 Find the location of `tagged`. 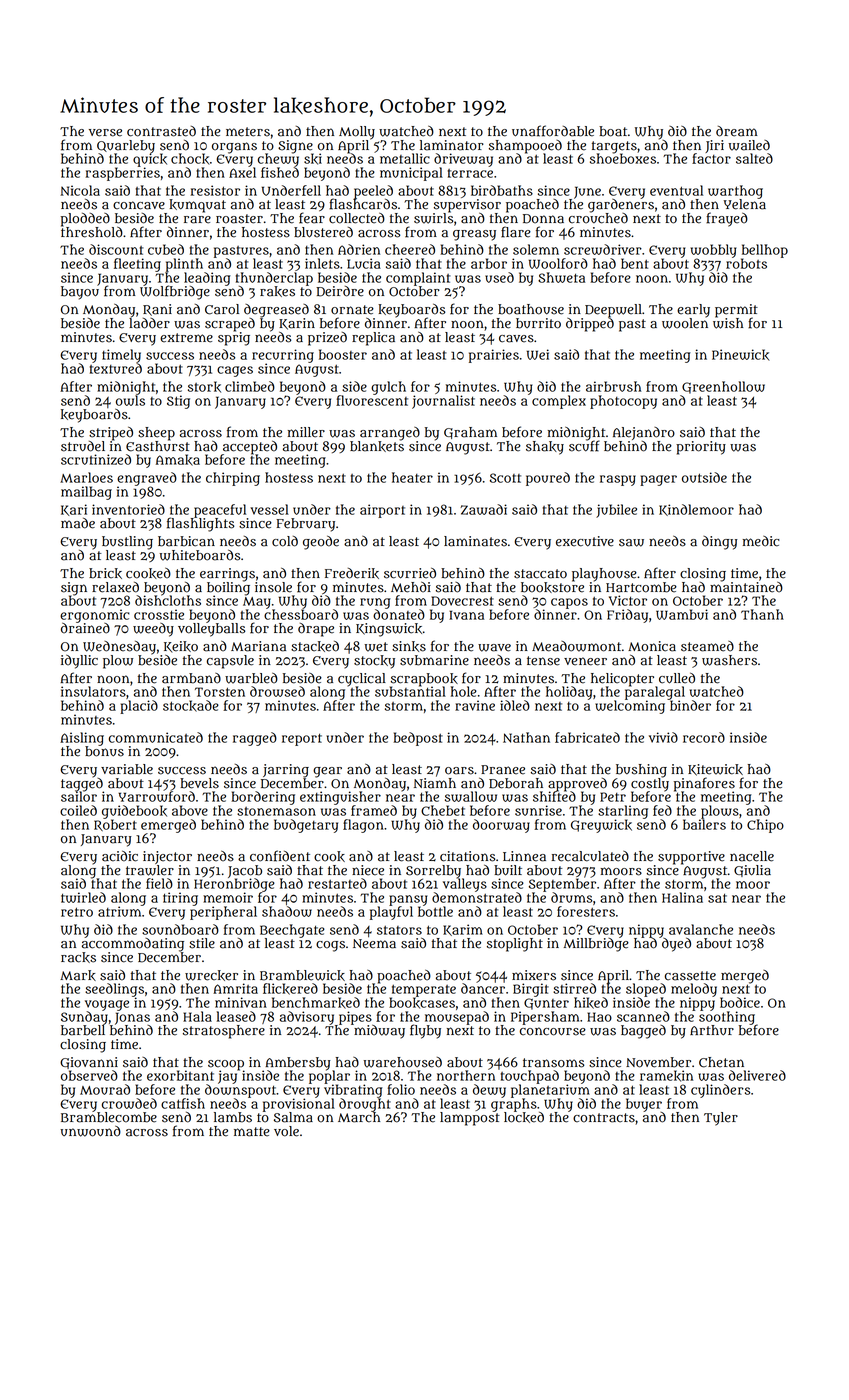

tagged is located at coordinates (82, 784).
